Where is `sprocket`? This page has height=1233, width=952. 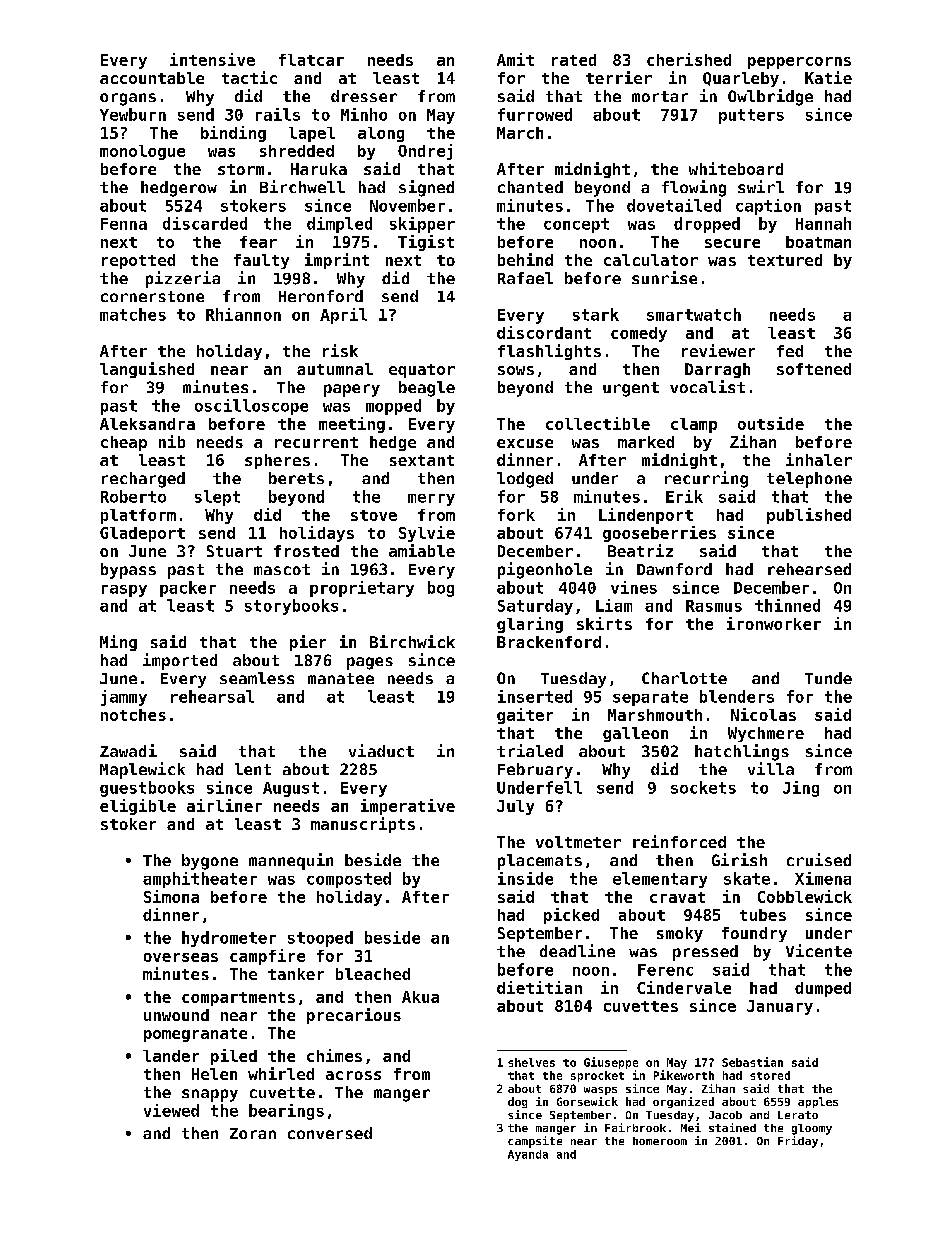
sprocket is located at coordinates (597, 1076).
